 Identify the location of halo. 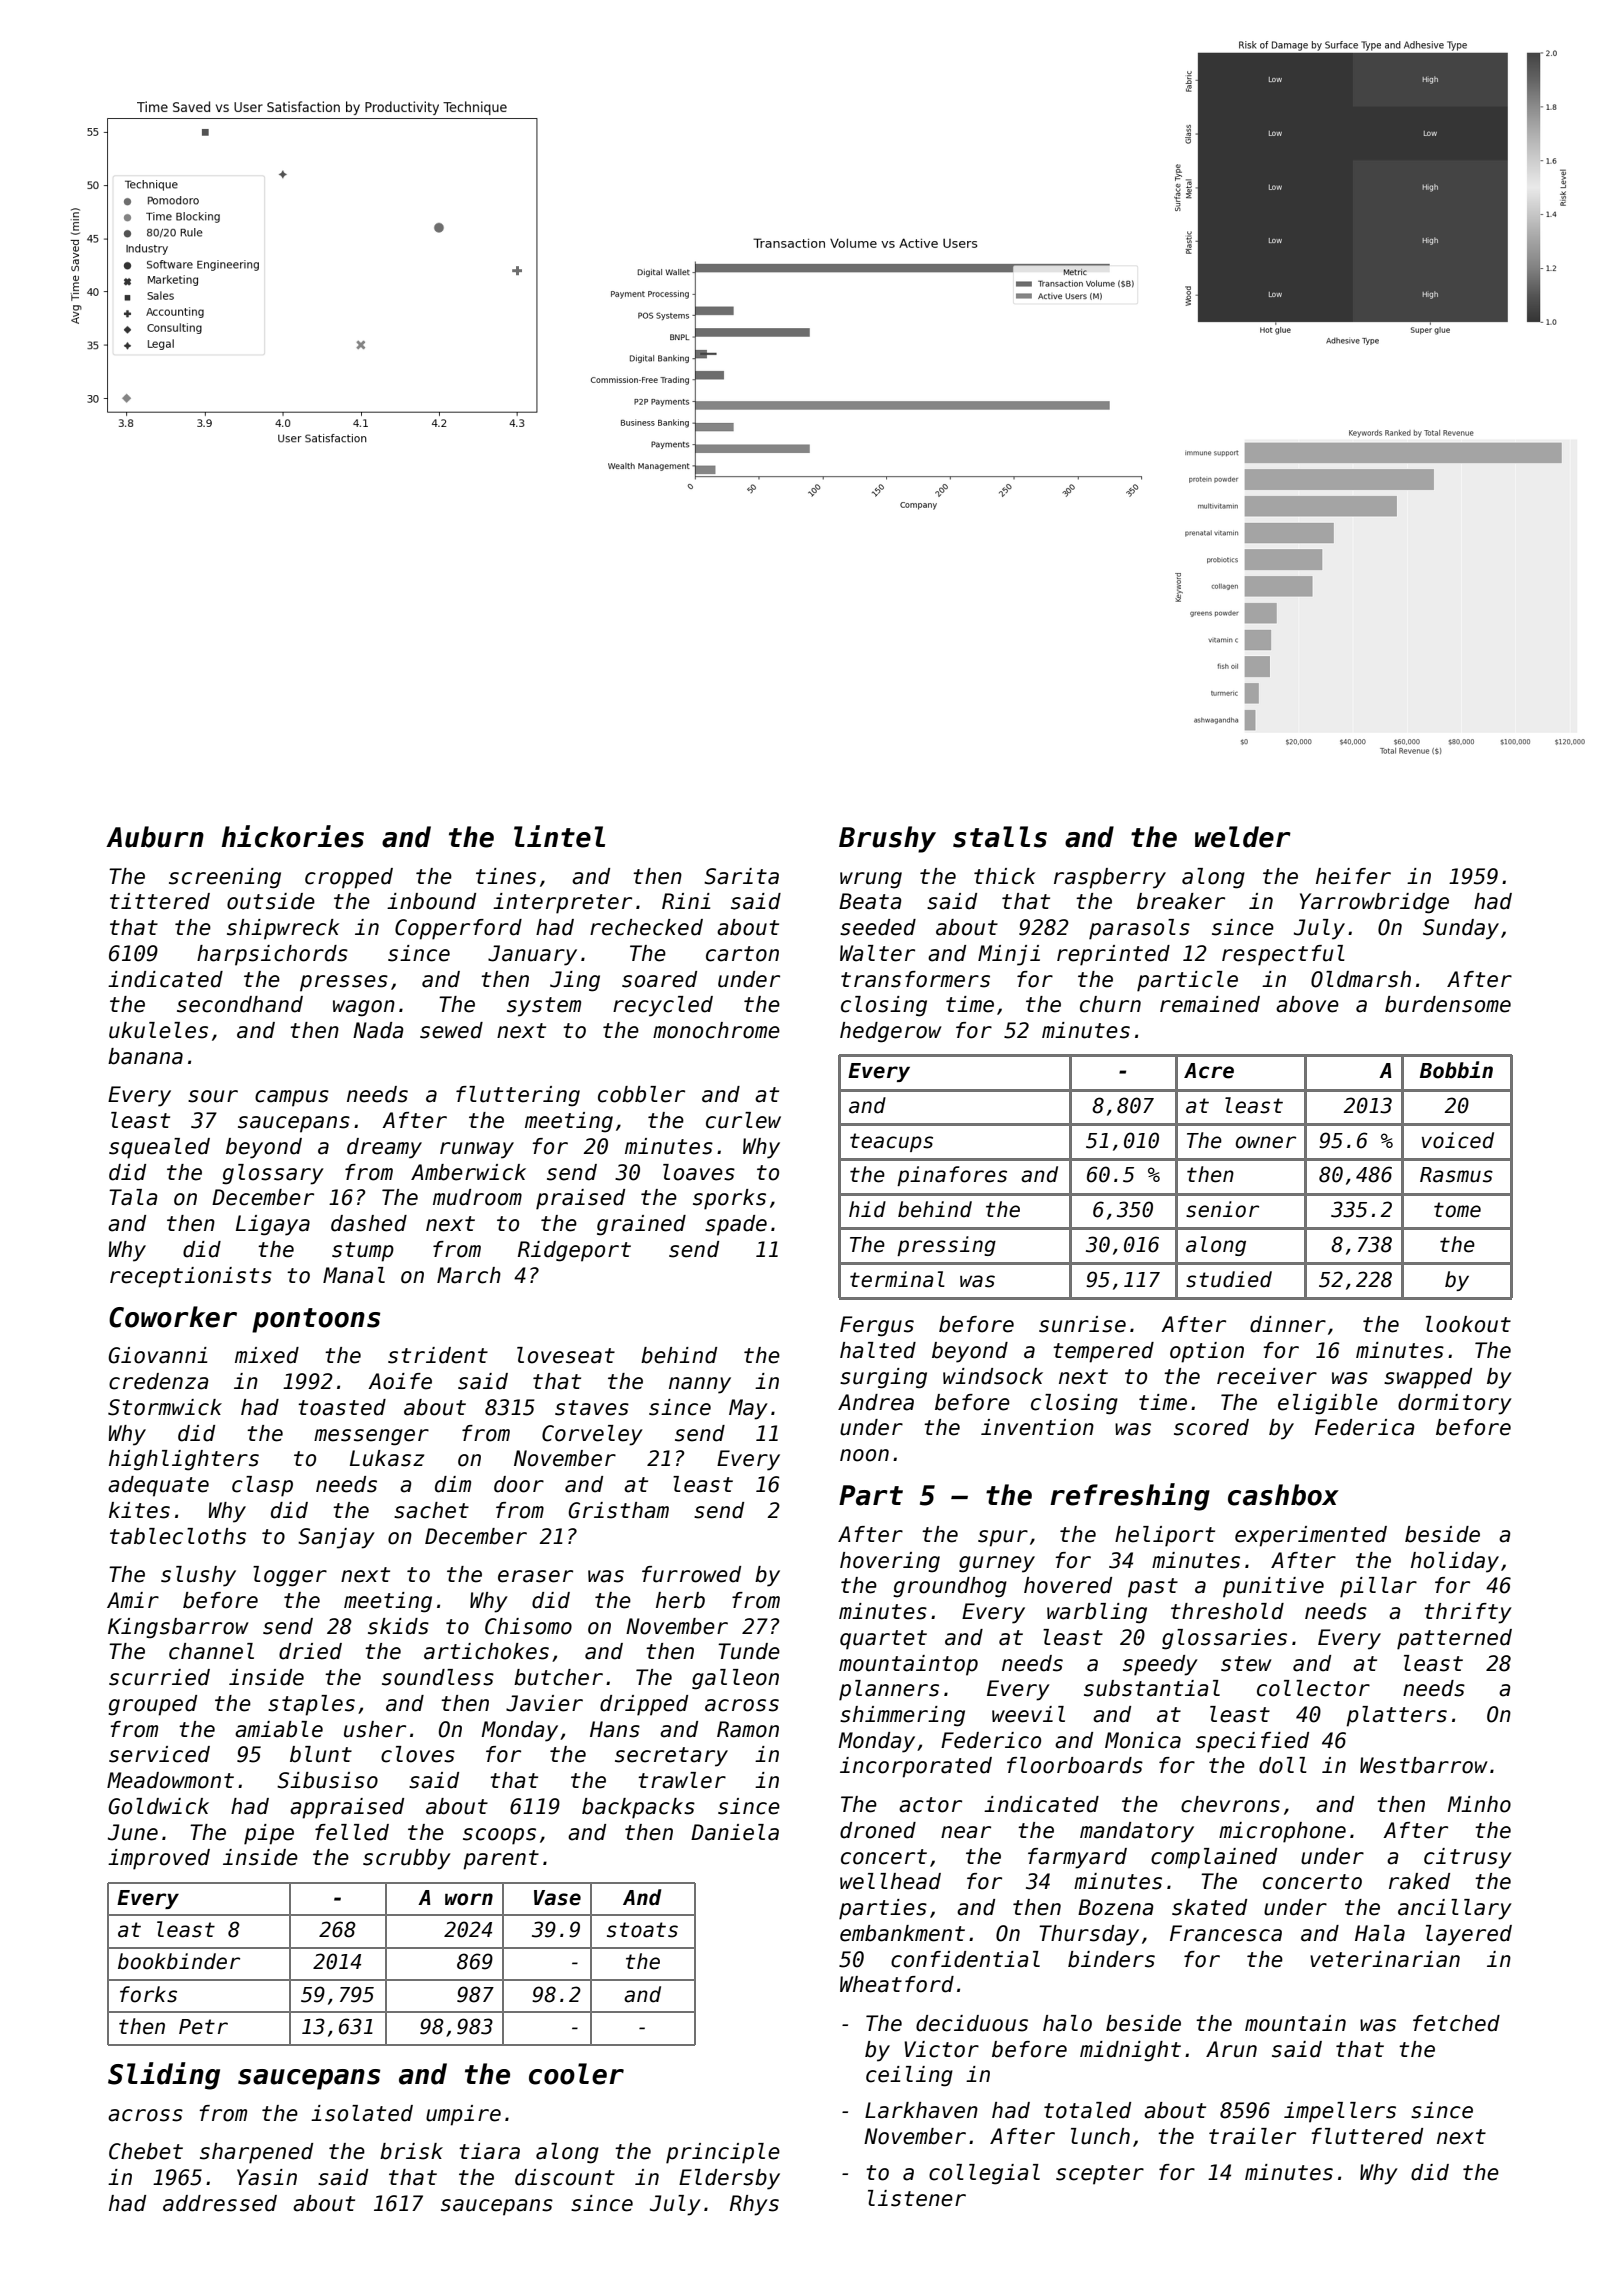
(1067, 2023).
